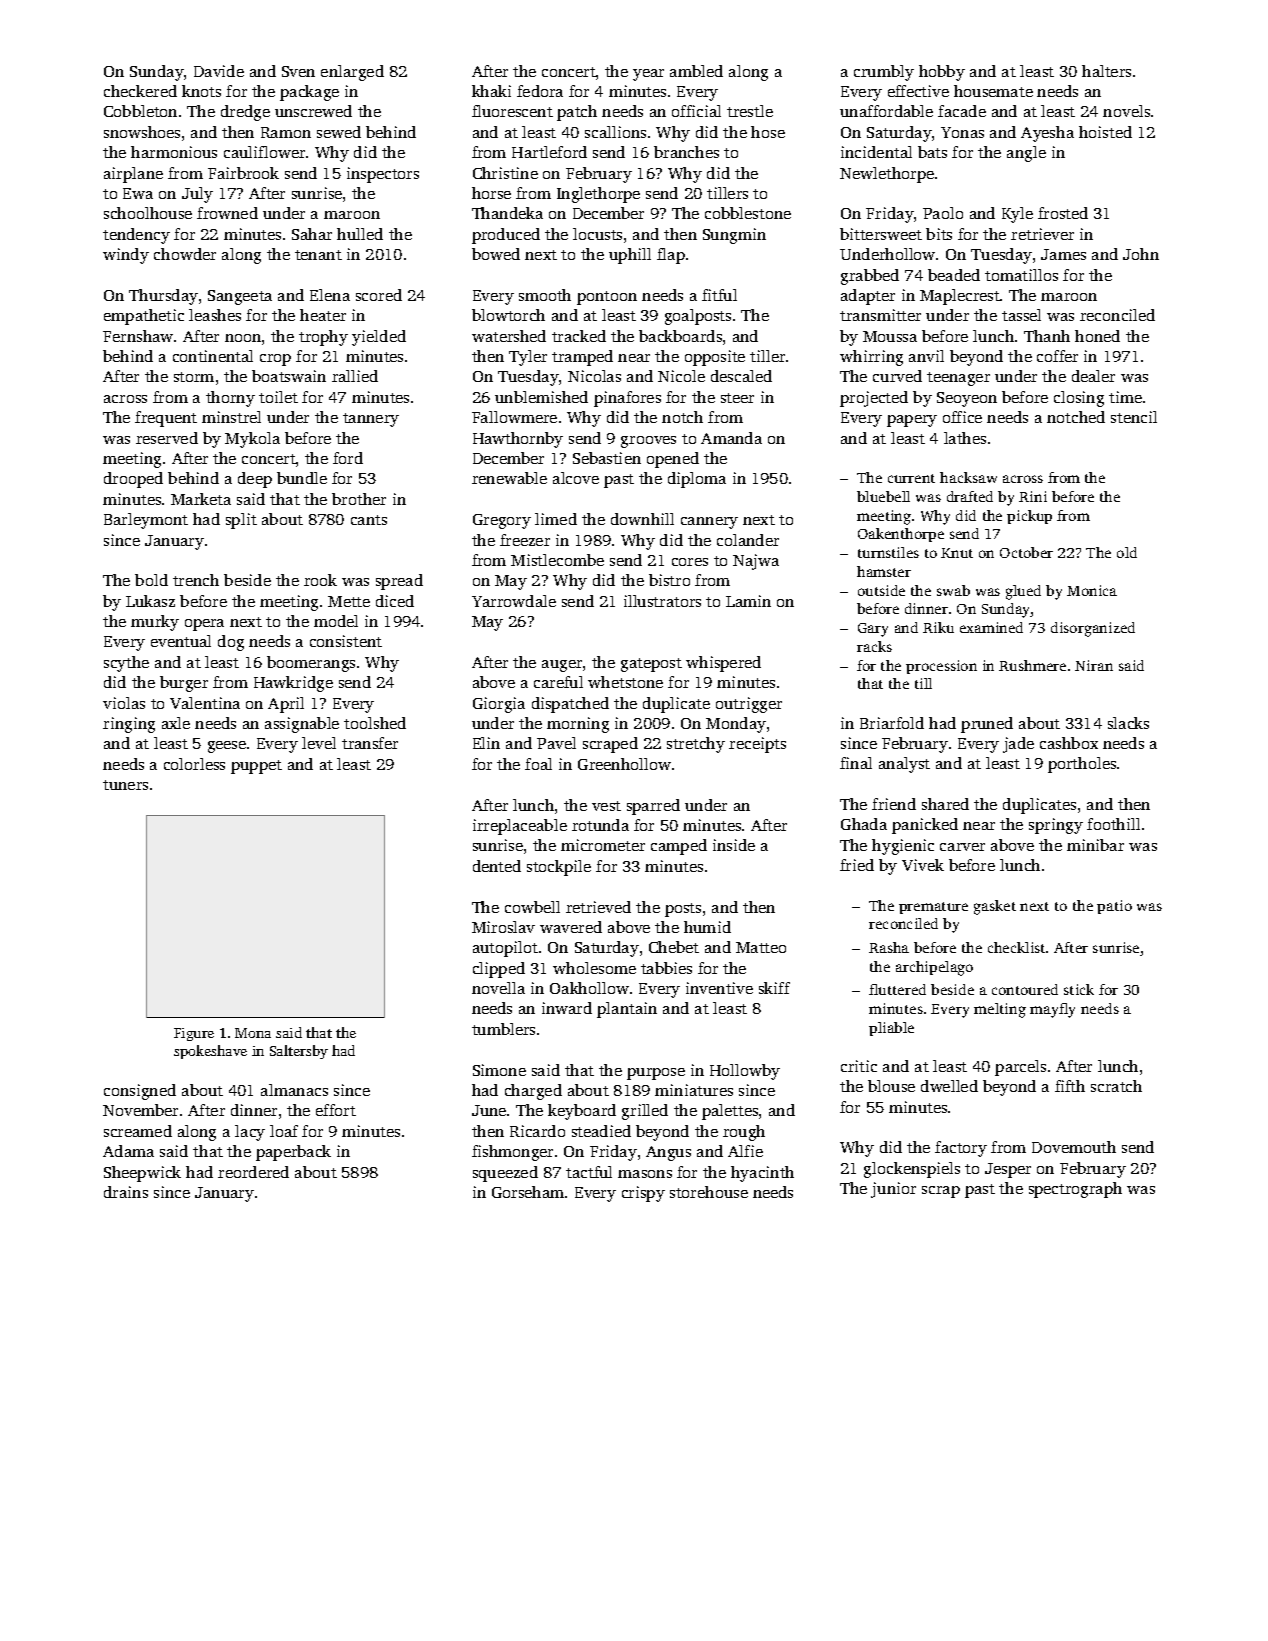 This page has width=1268, height=1641. I want to click on dented, so click(497, 866).
